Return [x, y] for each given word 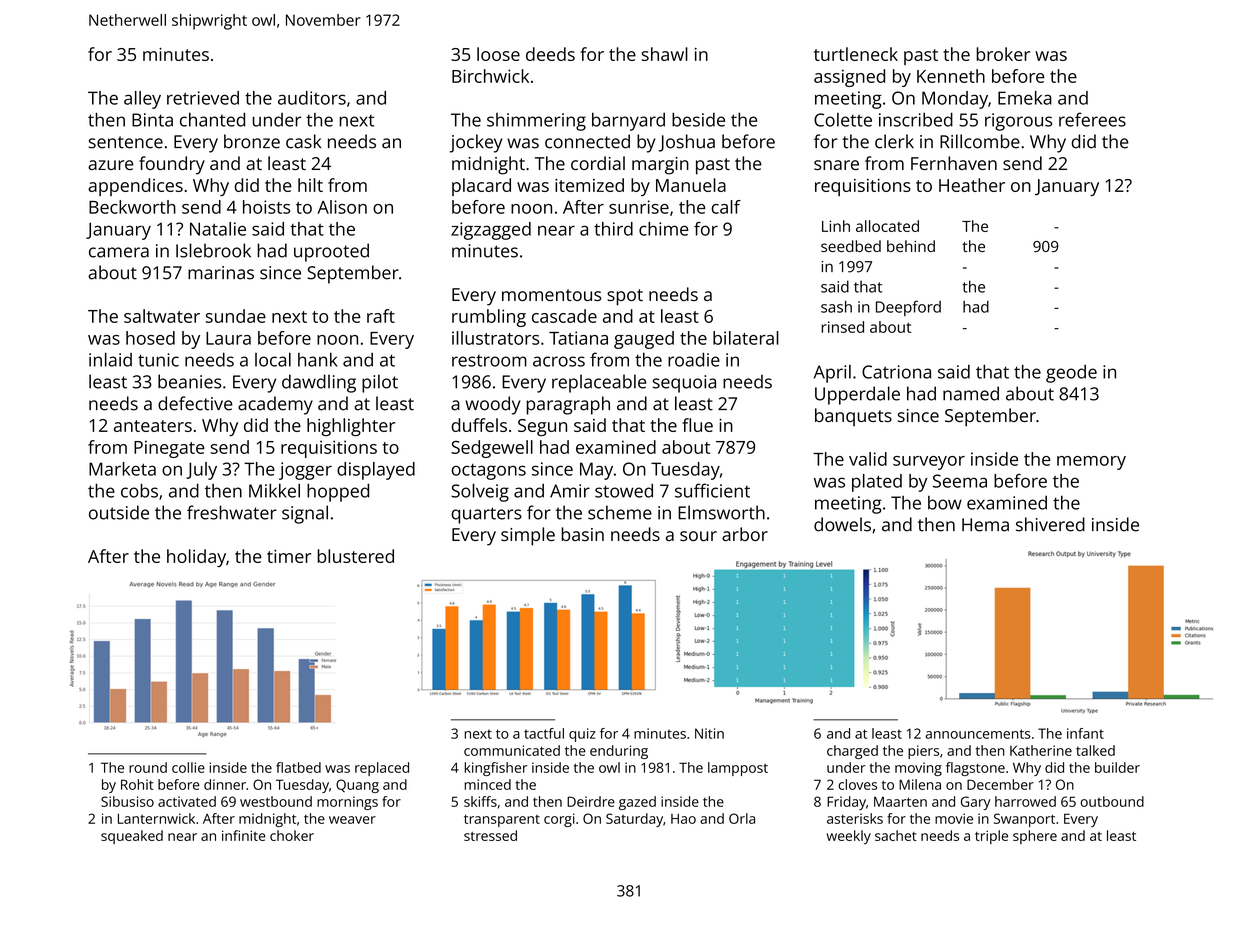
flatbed [298, 767]
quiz [582, 735]
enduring [619, 752]
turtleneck [856, 54]
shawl [665, 54]
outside [119, 512]
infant [1085, 733]
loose [498, 54]
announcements [978, 734]
